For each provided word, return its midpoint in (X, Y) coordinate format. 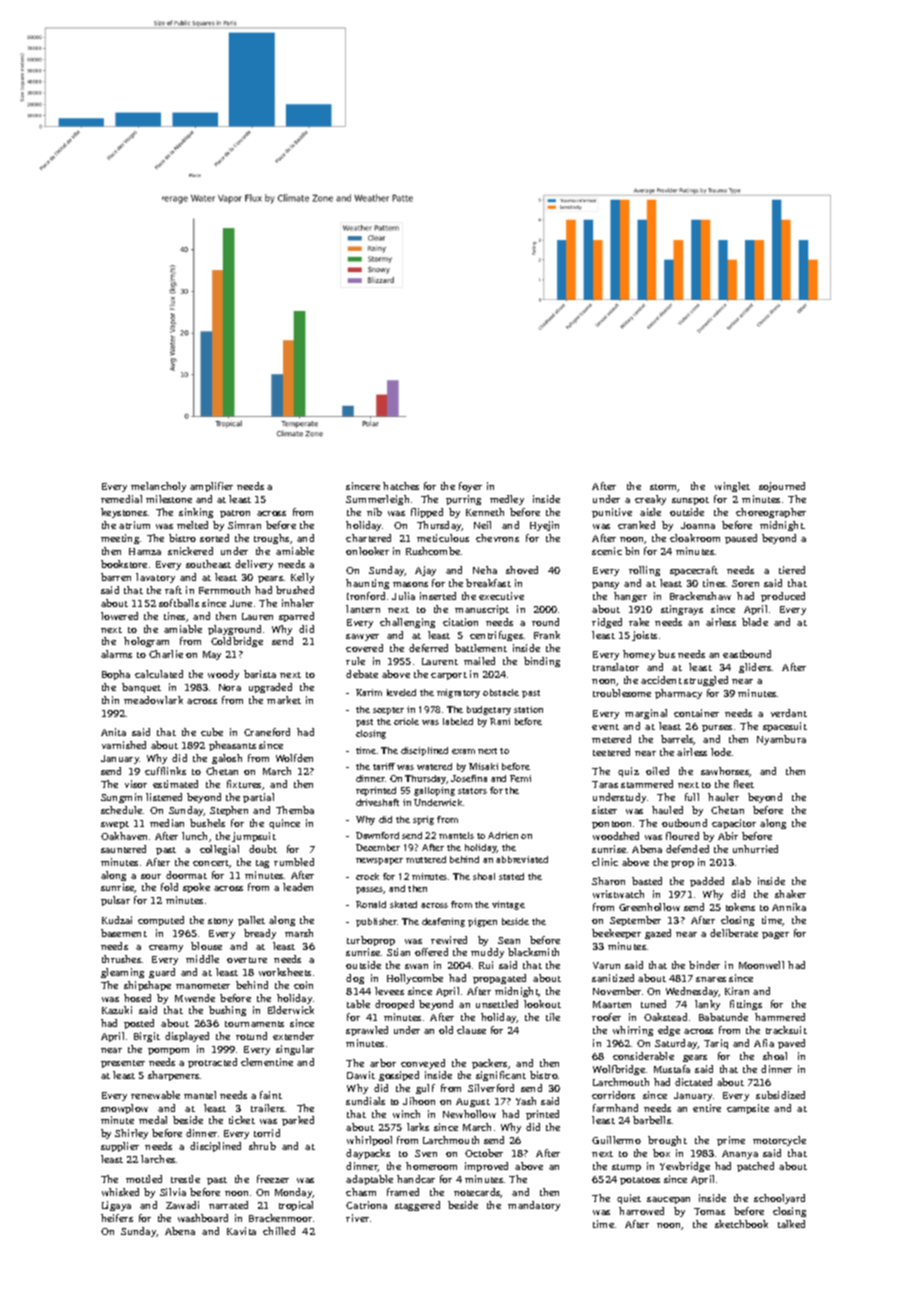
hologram (146, 642)
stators (472, 791)
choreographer (771, 513)
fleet (744, 784)
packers (489, 1064)
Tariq (716, 1044)
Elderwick (291, 1010)
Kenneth (485, 512)
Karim (369, 692)
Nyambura (781, 740)
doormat (186, 875)
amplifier (211, 487)
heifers (117, 1218)
